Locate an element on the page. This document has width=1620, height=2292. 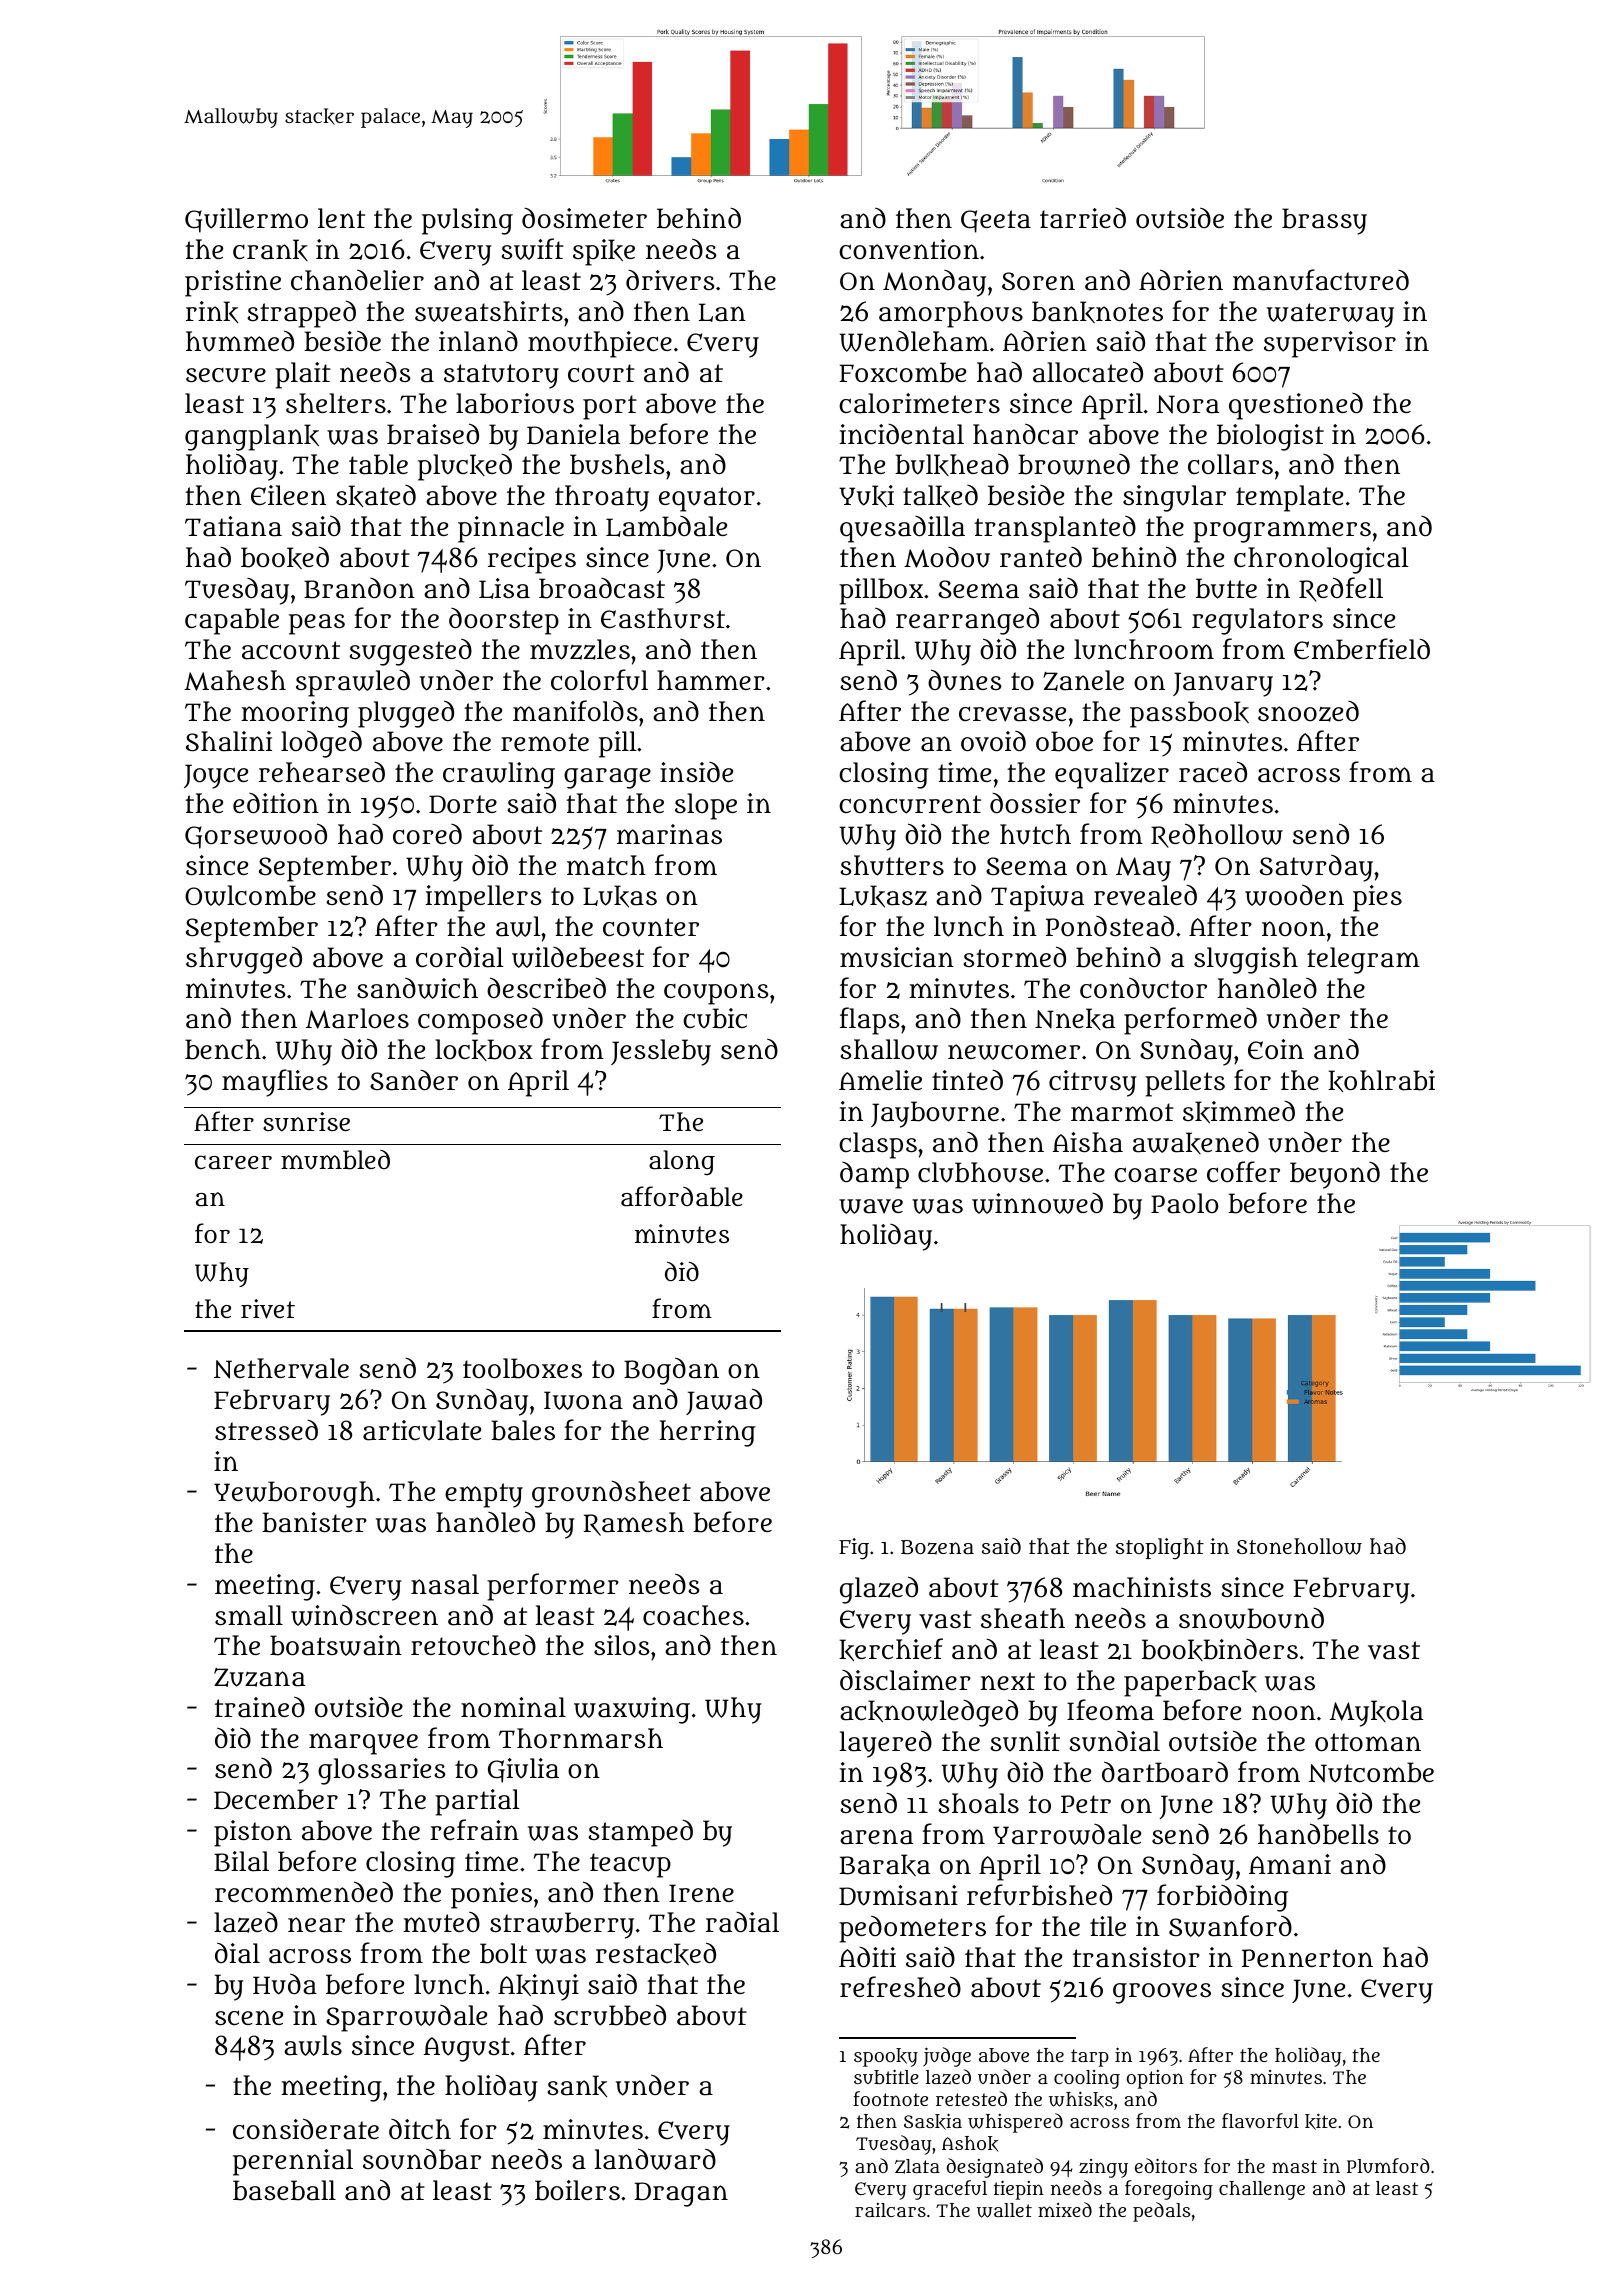
lent is located at coordinates (341, 218).
